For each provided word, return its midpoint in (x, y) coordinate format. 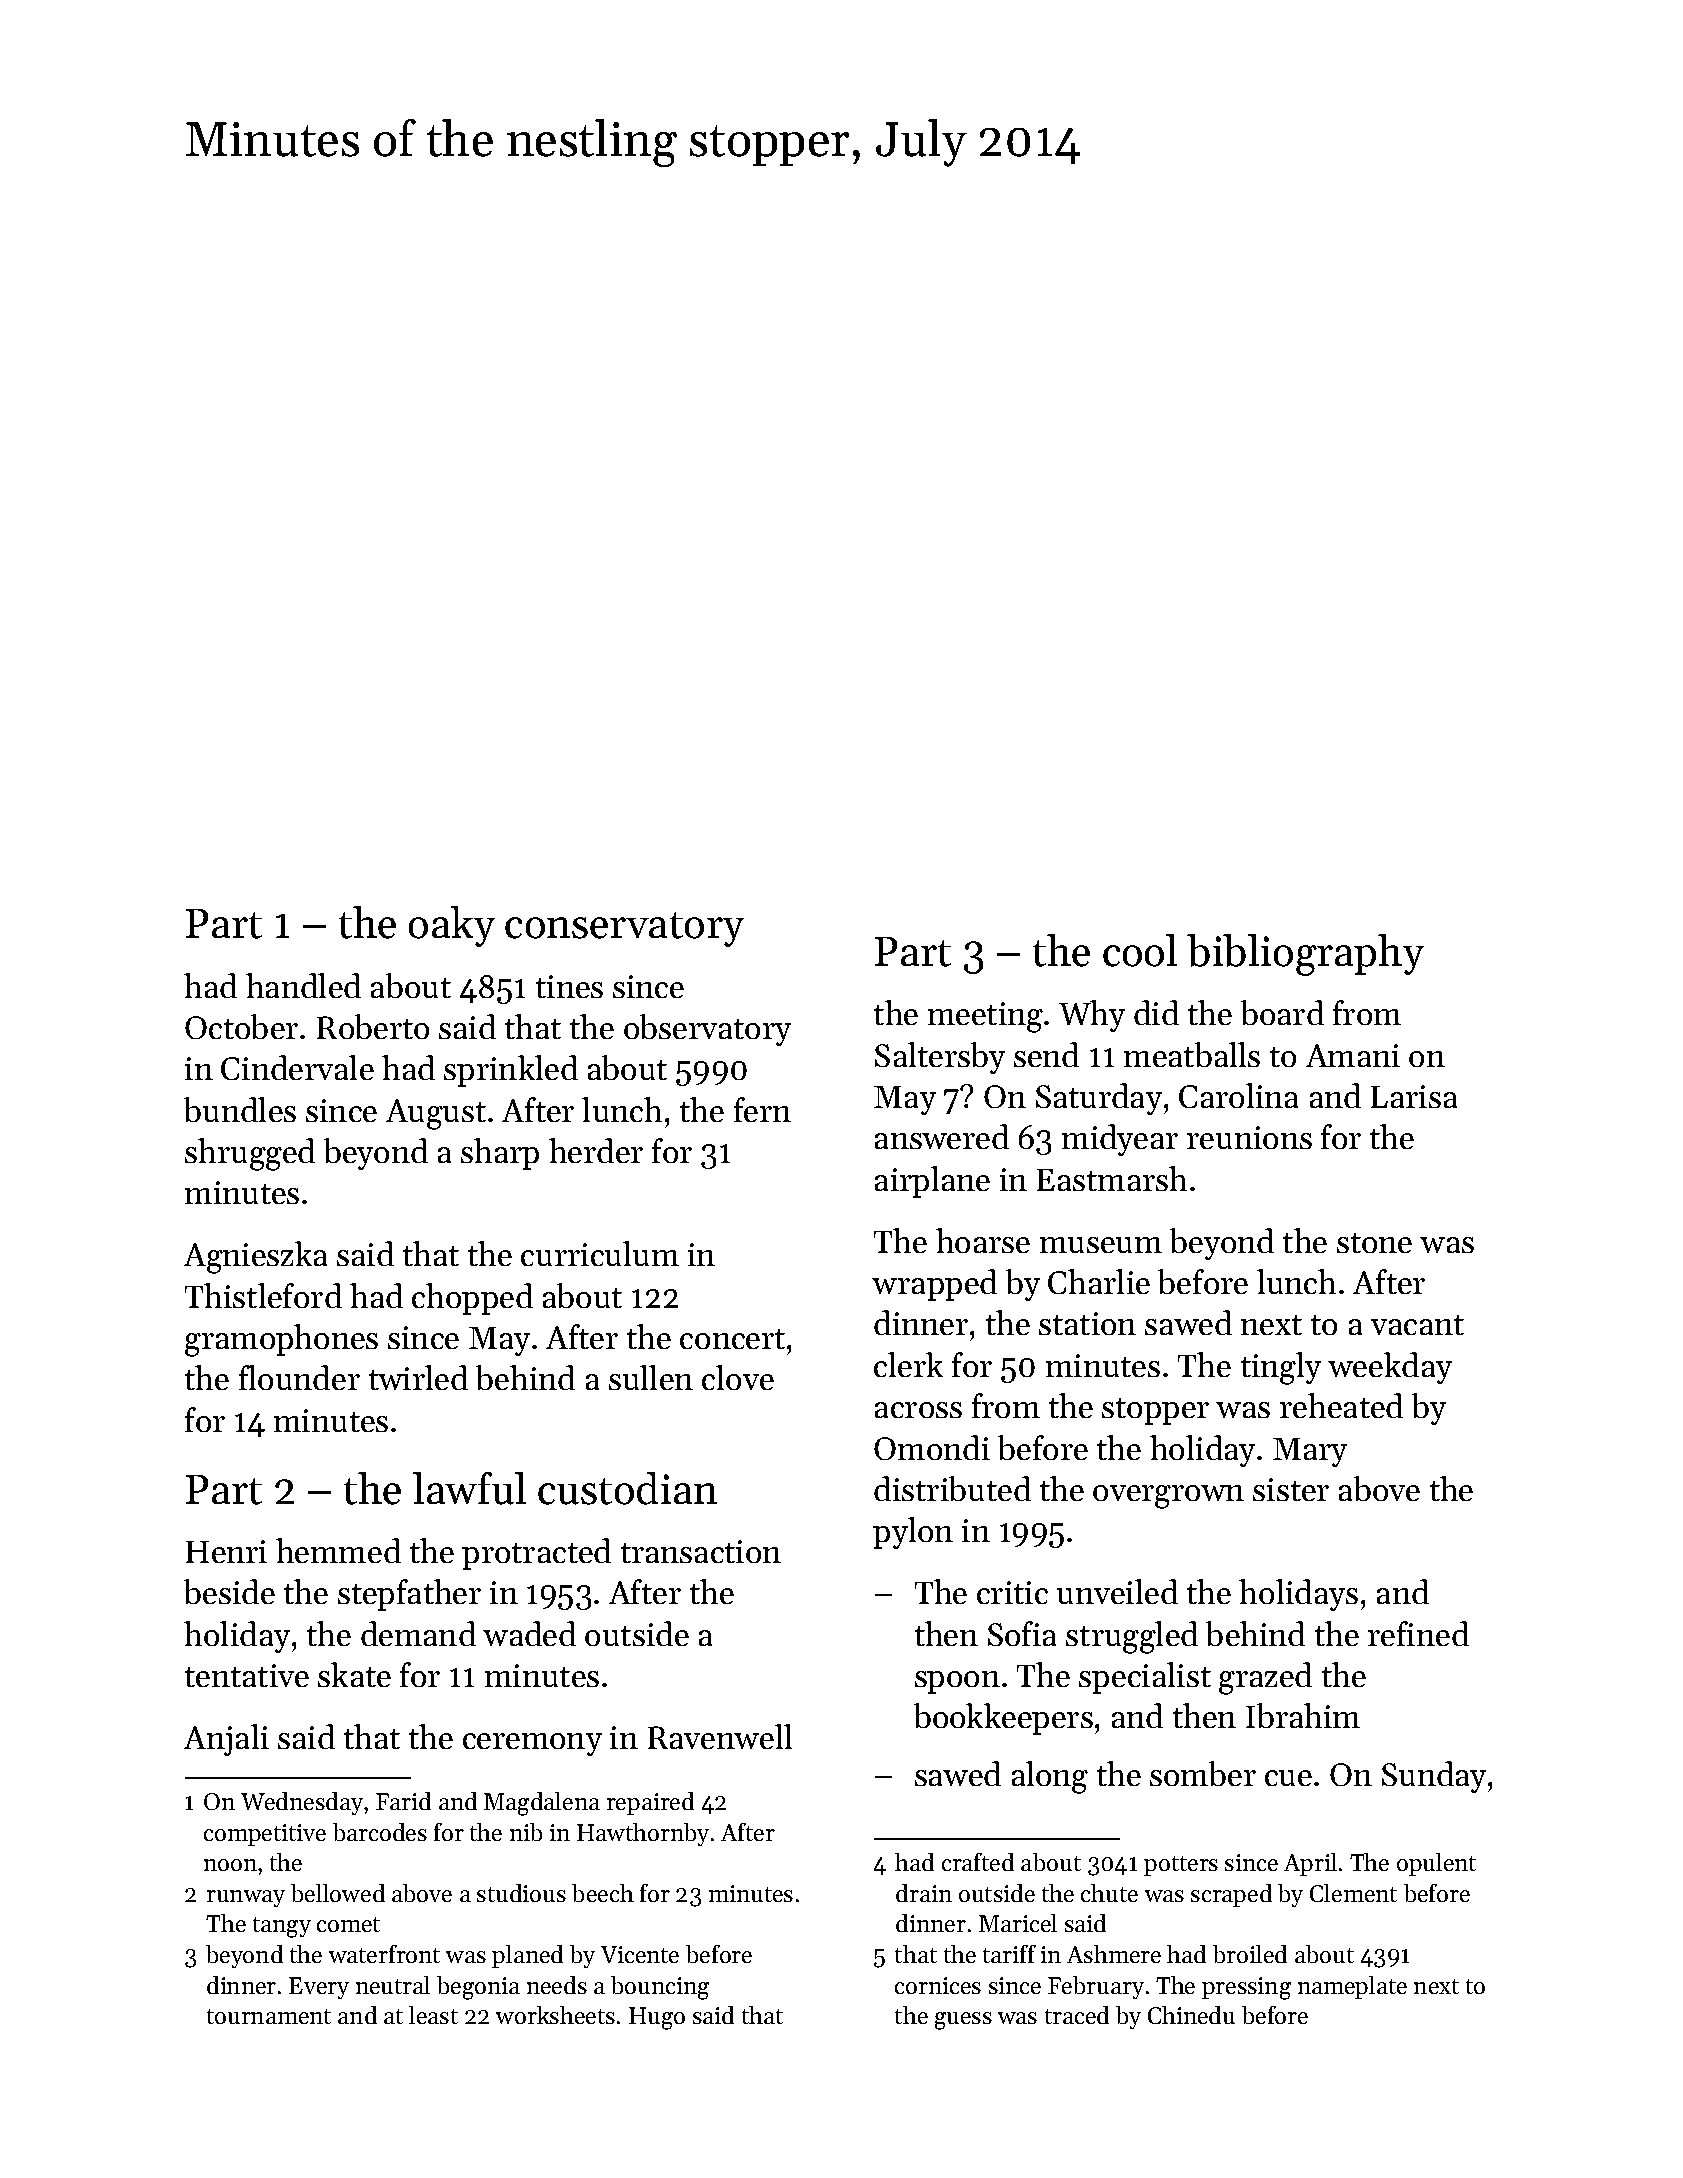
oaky (452, 926)
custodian (627, 1488)
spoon (957, 1682)
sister (1291, 1489)
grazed (1265, 1678)
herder (596, 1150)
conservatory (624, 929)
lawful (469, 1488)
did (1156, 1012)
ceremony (532, 1744)
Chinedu (1191, 2015)
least (433, 2015)
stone (1374, 1243)
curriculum (600, 1253)
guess (963, 2021)
